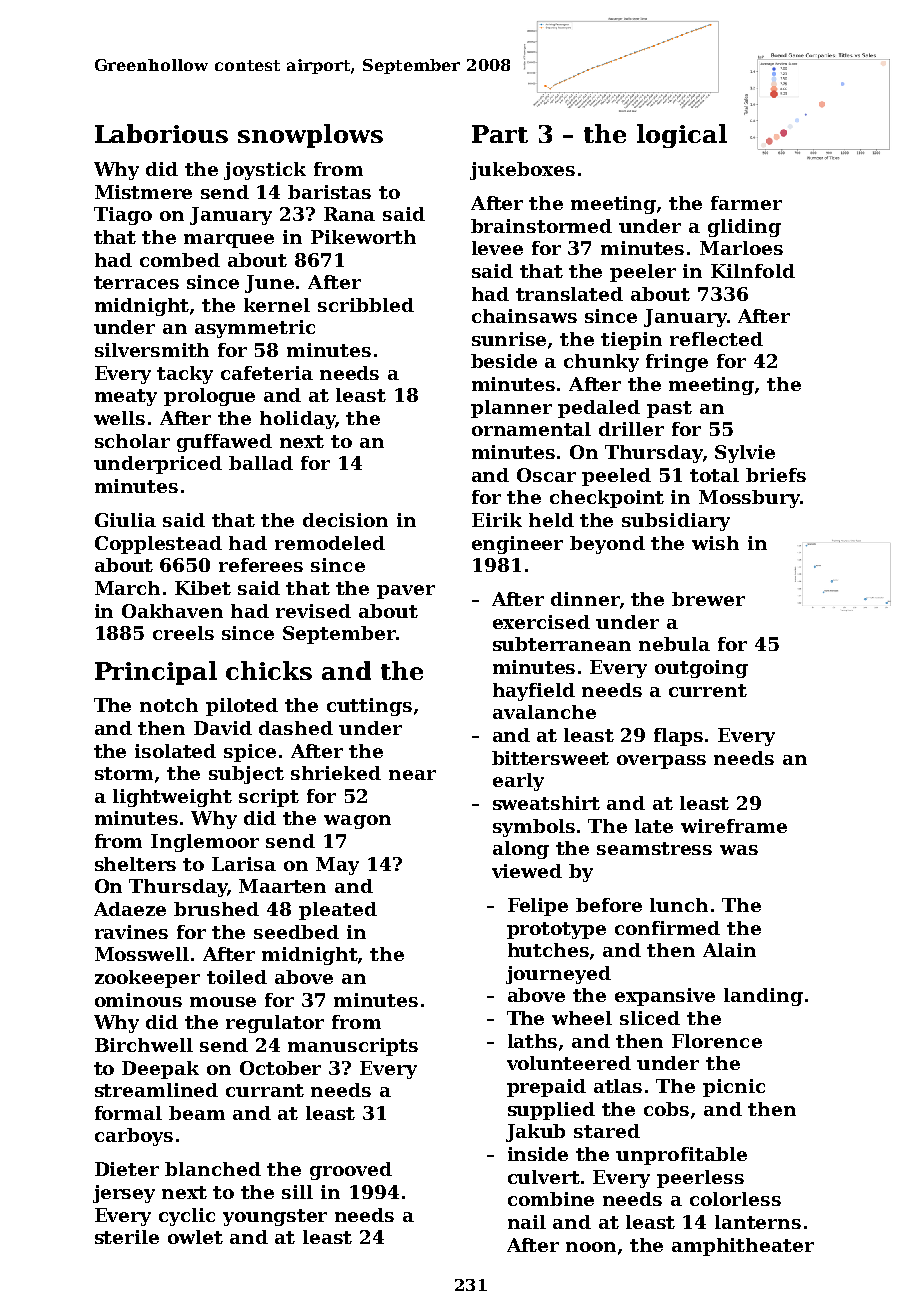 The height and width of the image is (1316, 908). What do you see at coordinates (743, 1247) in the image?
I see `amphitheater` at bounding box center [743, 1247].
